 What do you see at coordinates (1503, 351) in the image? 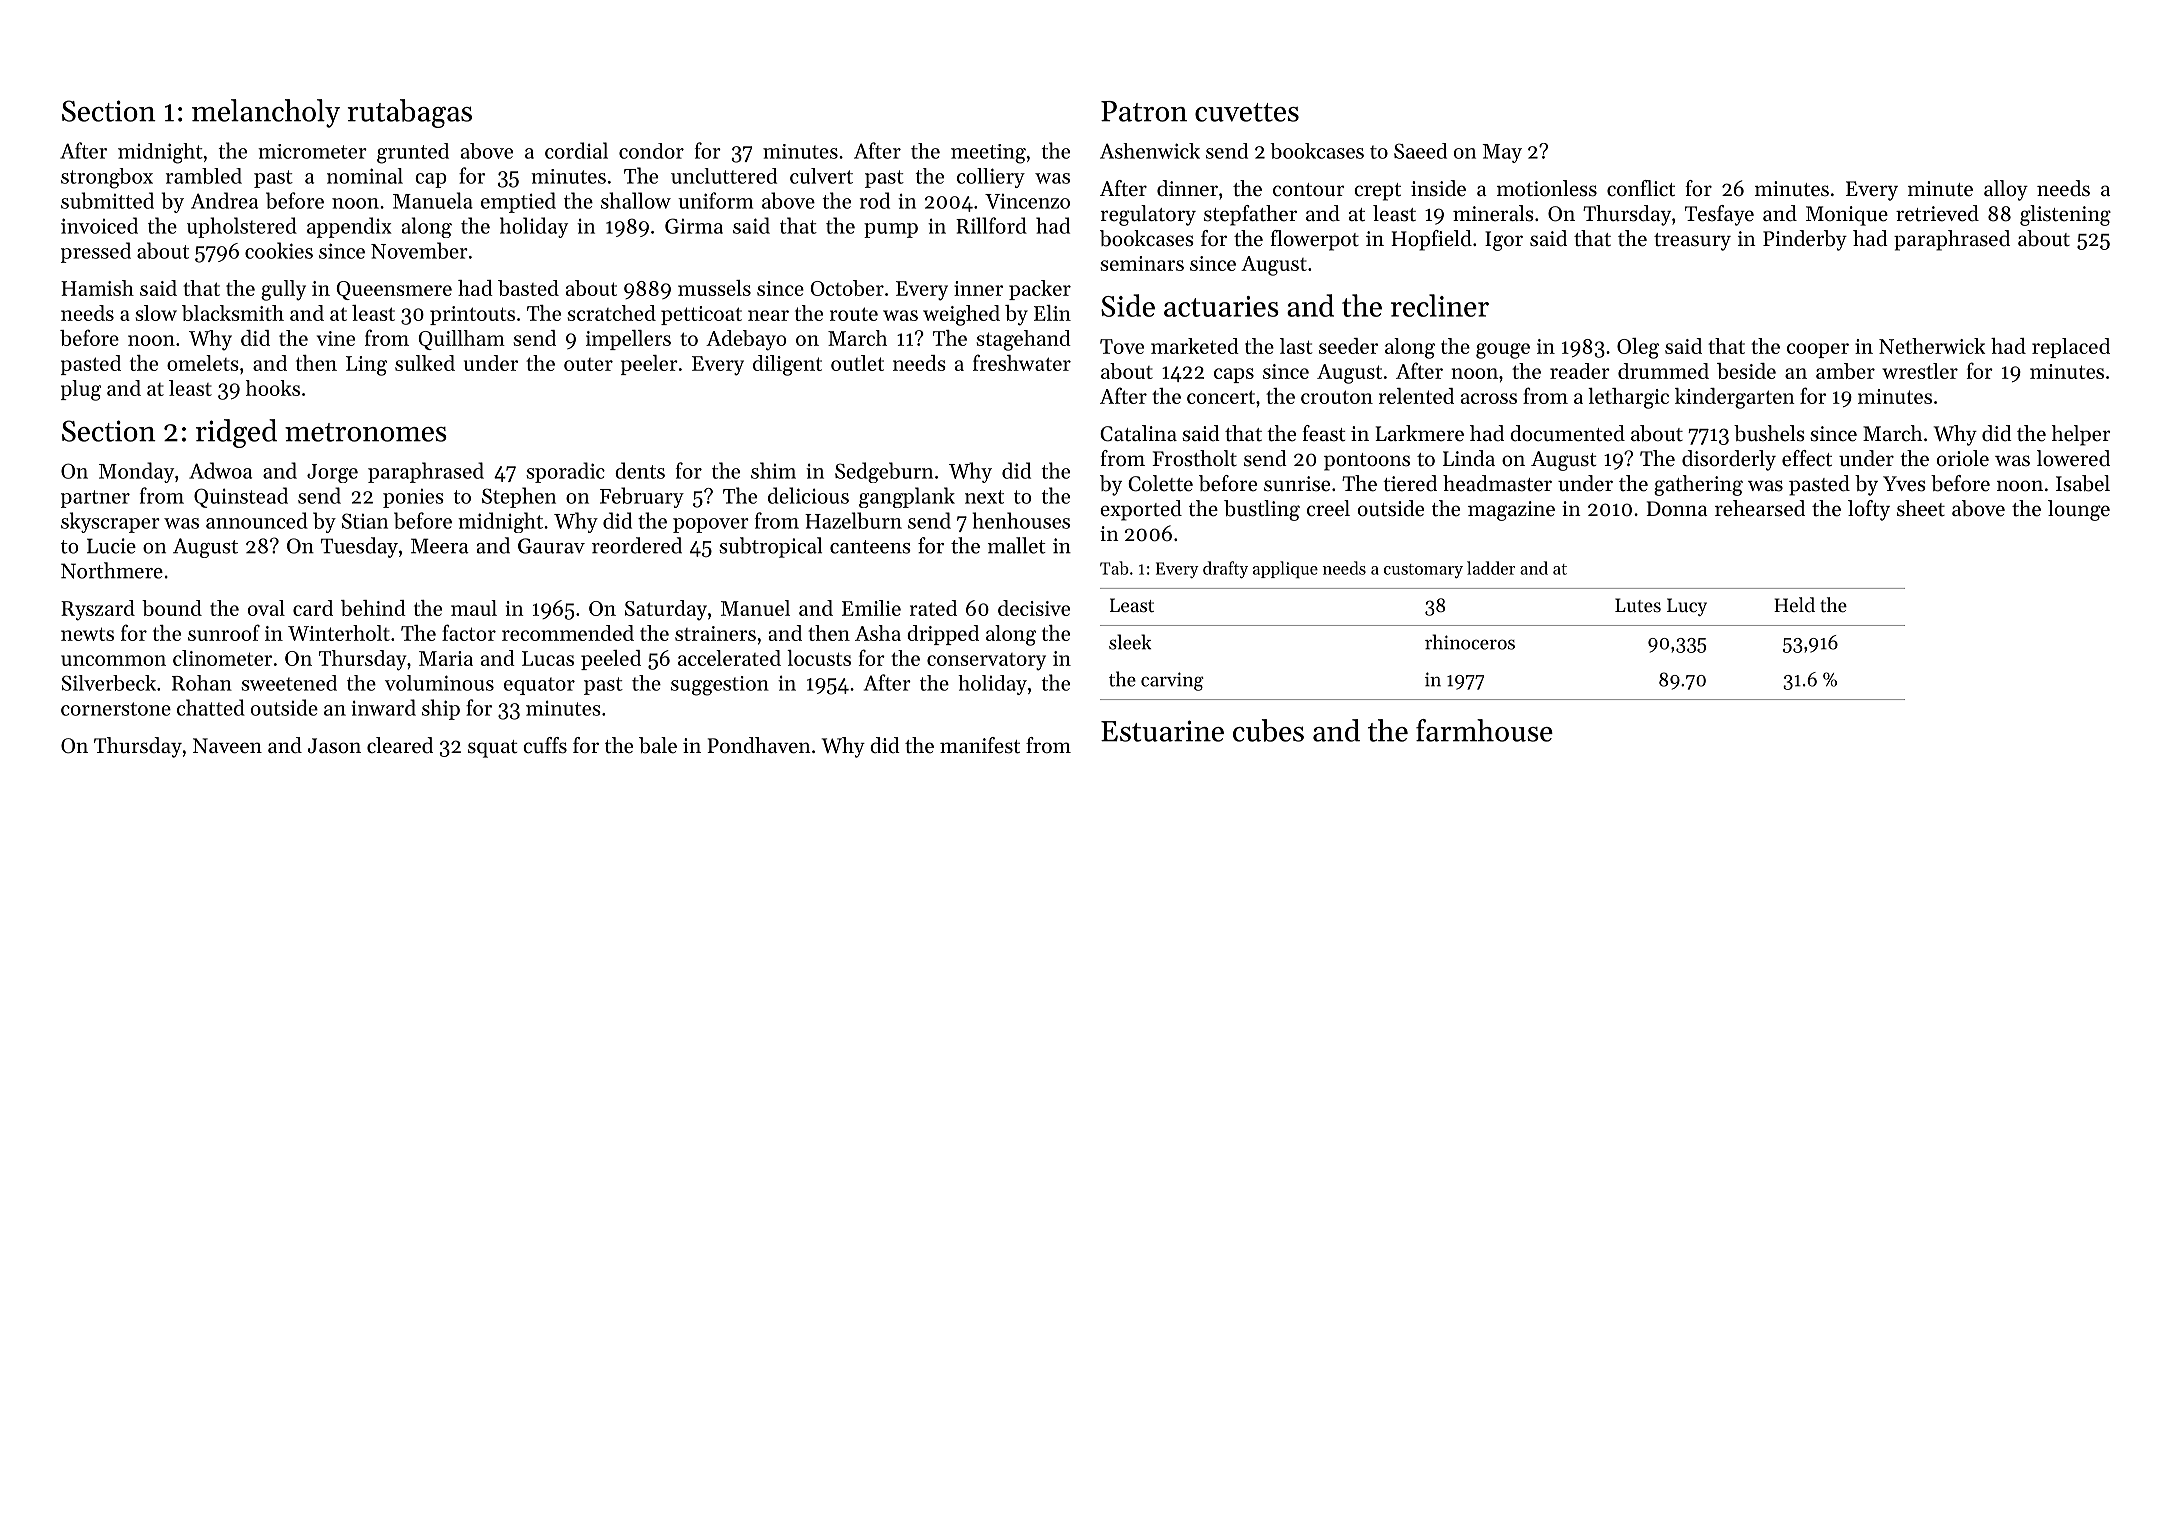
I see `gouge` at bounding box center [1503, 351].
